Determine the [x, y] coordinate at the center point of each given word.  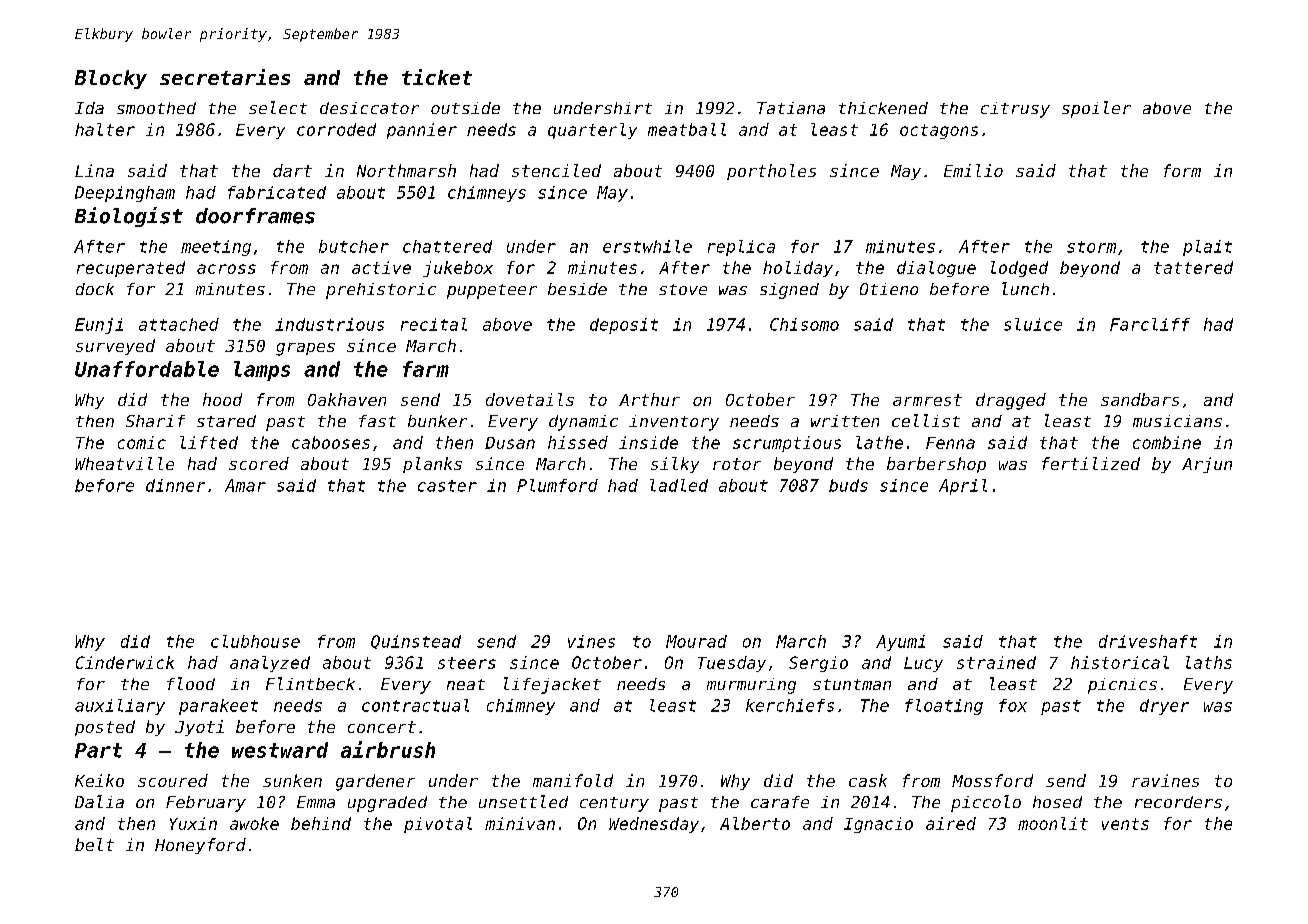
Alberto [755, 823]
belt [94, 844]
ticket [437, 77]
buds [848, 485]
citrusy [1015, 110]
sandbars [1140, 399]
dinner [175, 485]
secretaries [225, 77]
